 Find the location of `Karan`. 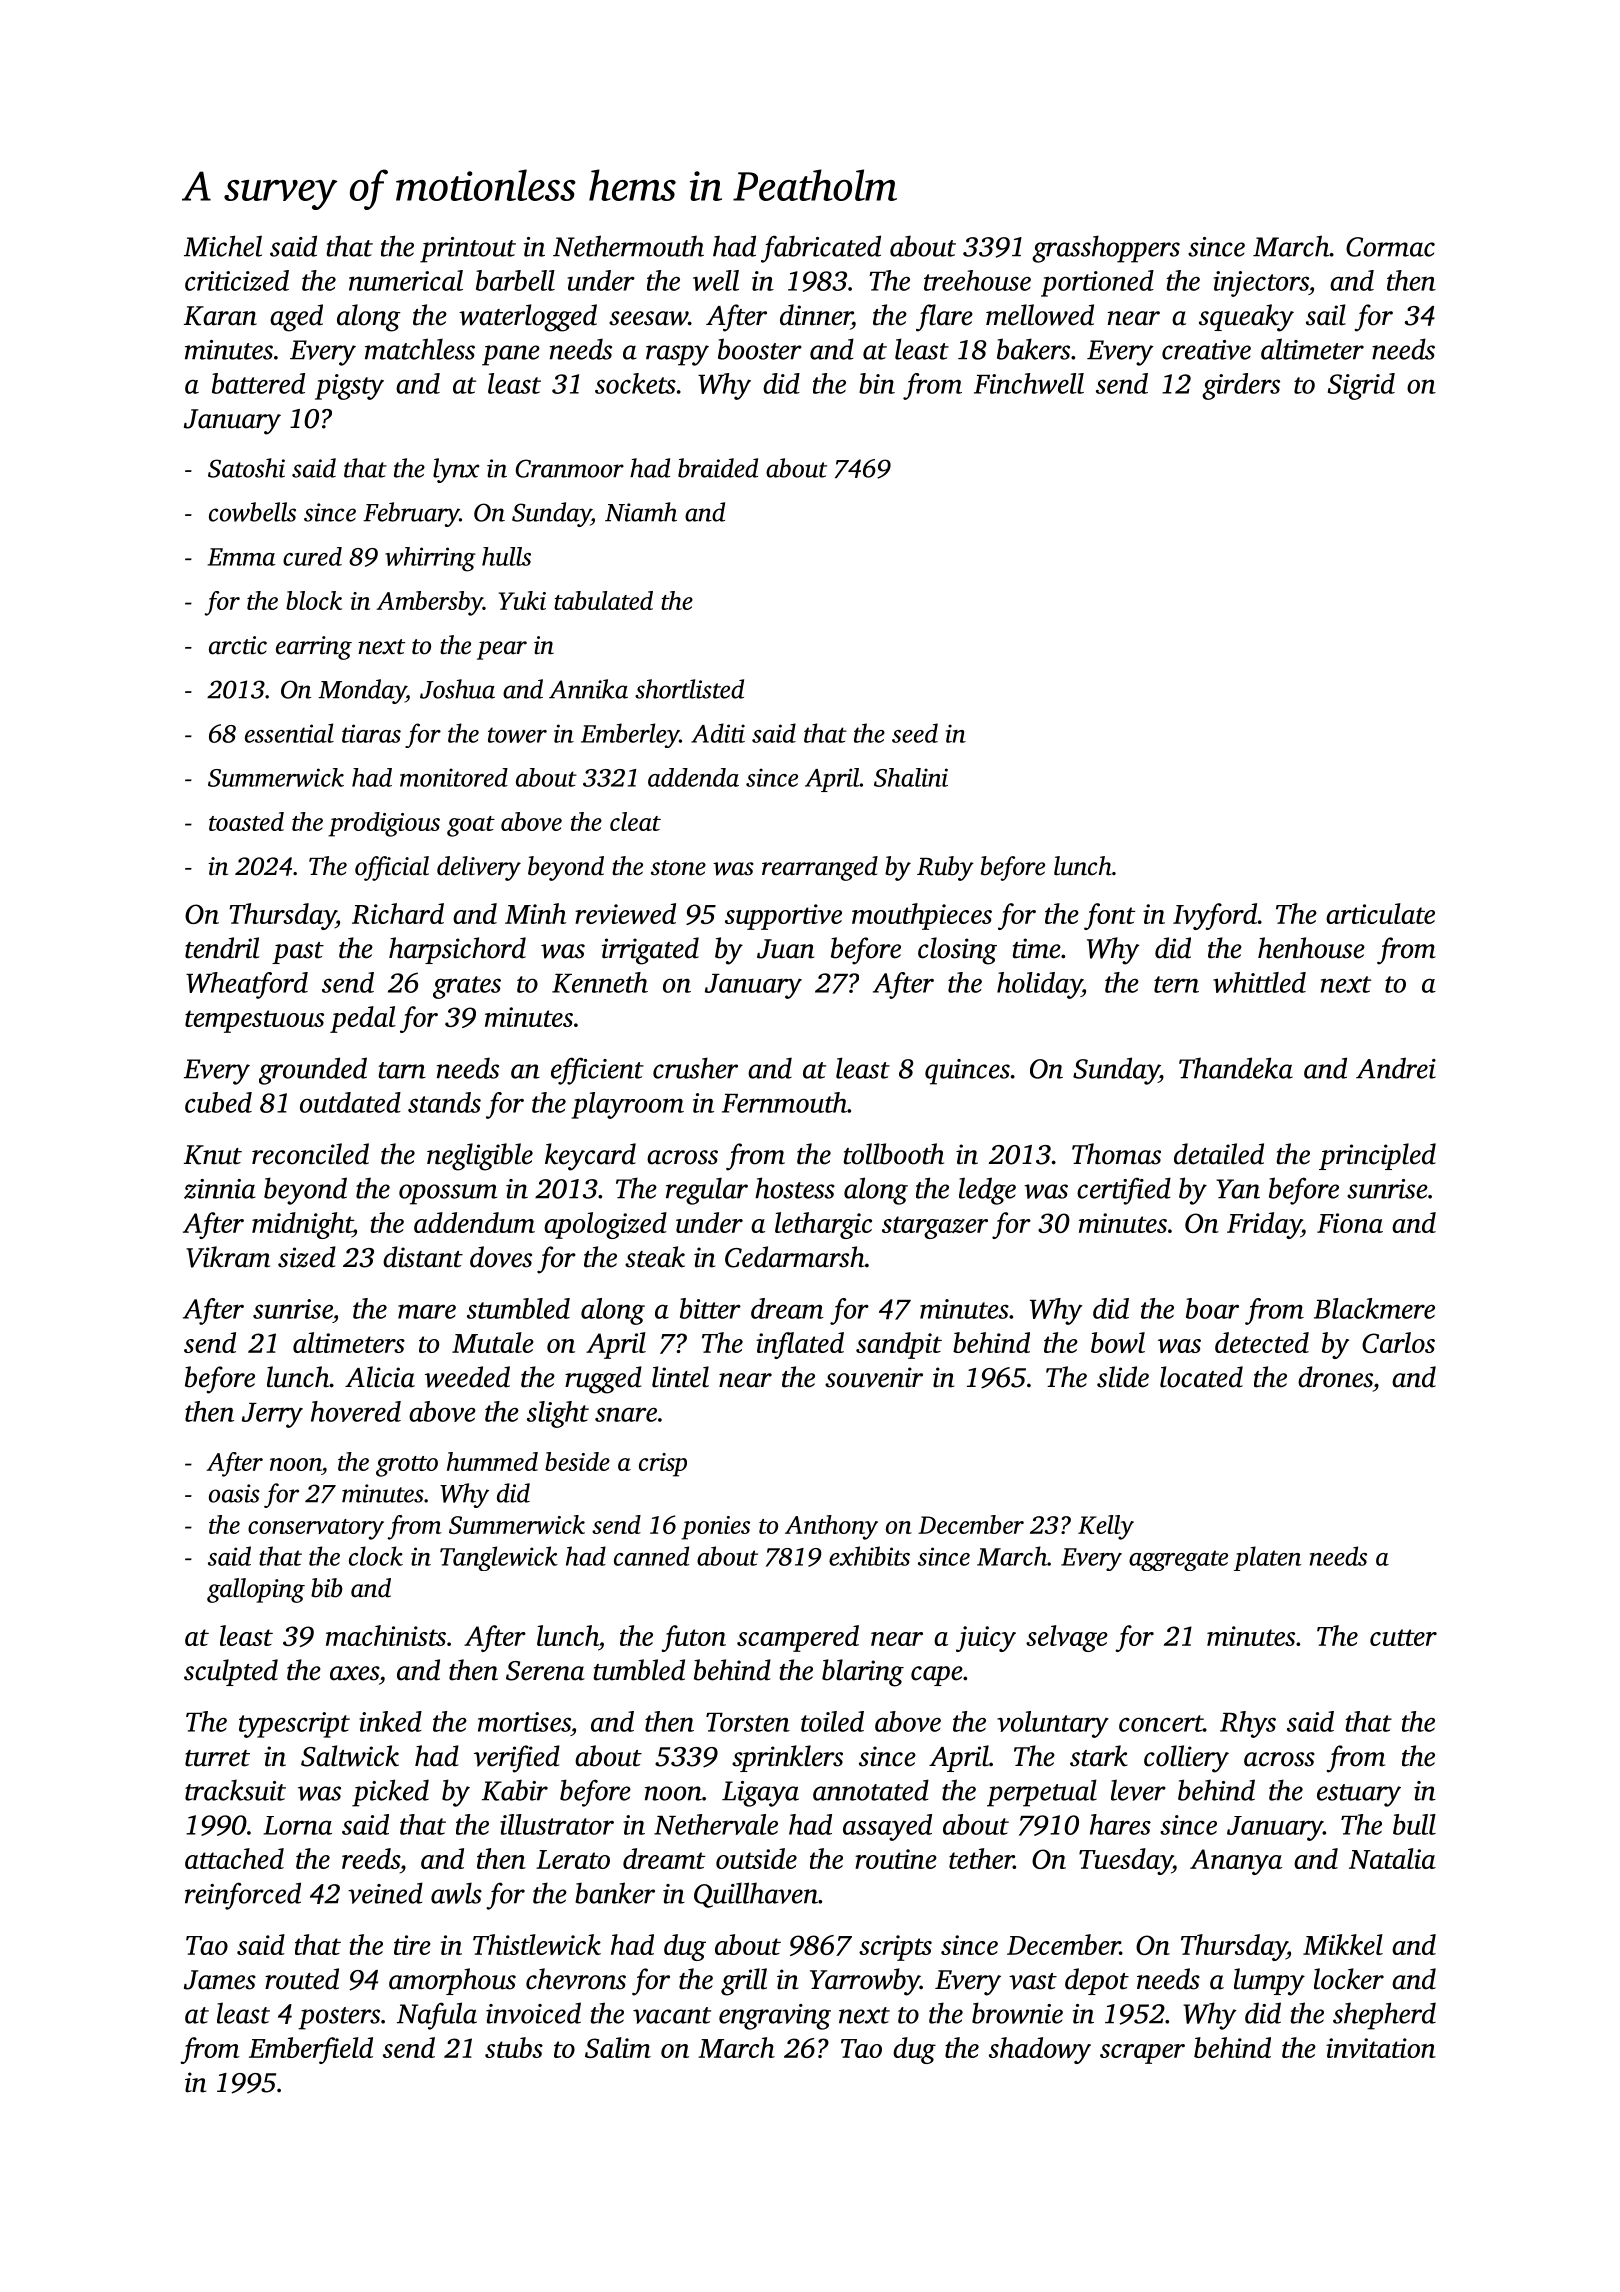

Karan is located at coordinates (220, 316).
